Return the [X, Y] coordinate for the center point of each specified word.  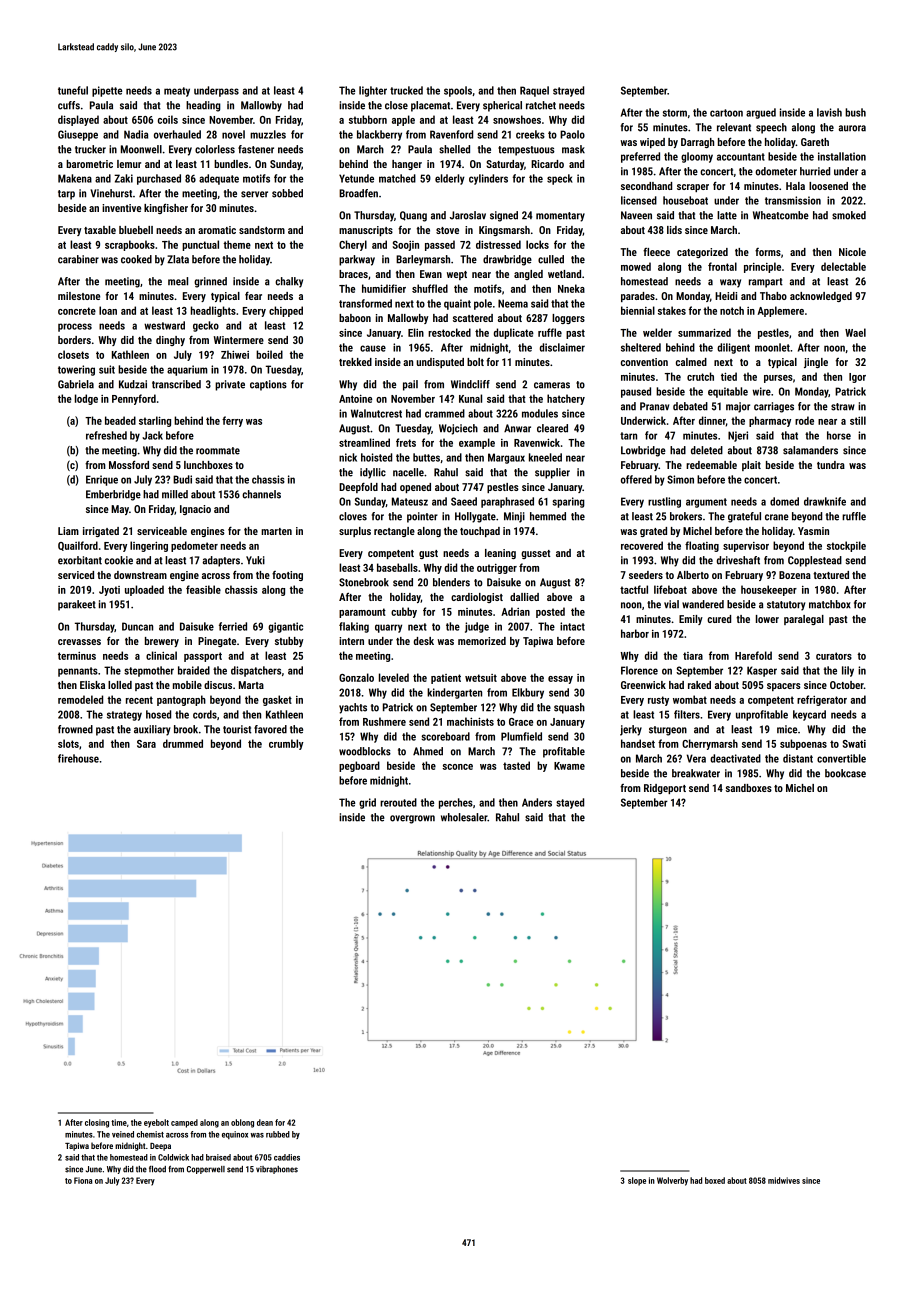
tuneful [73, 90]
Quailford [78, 546]
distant [798, 758]
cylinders [488, 179]
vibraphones [277, 1170]
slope [637, 1181]
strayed [568, 91]
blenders [451, 582]
